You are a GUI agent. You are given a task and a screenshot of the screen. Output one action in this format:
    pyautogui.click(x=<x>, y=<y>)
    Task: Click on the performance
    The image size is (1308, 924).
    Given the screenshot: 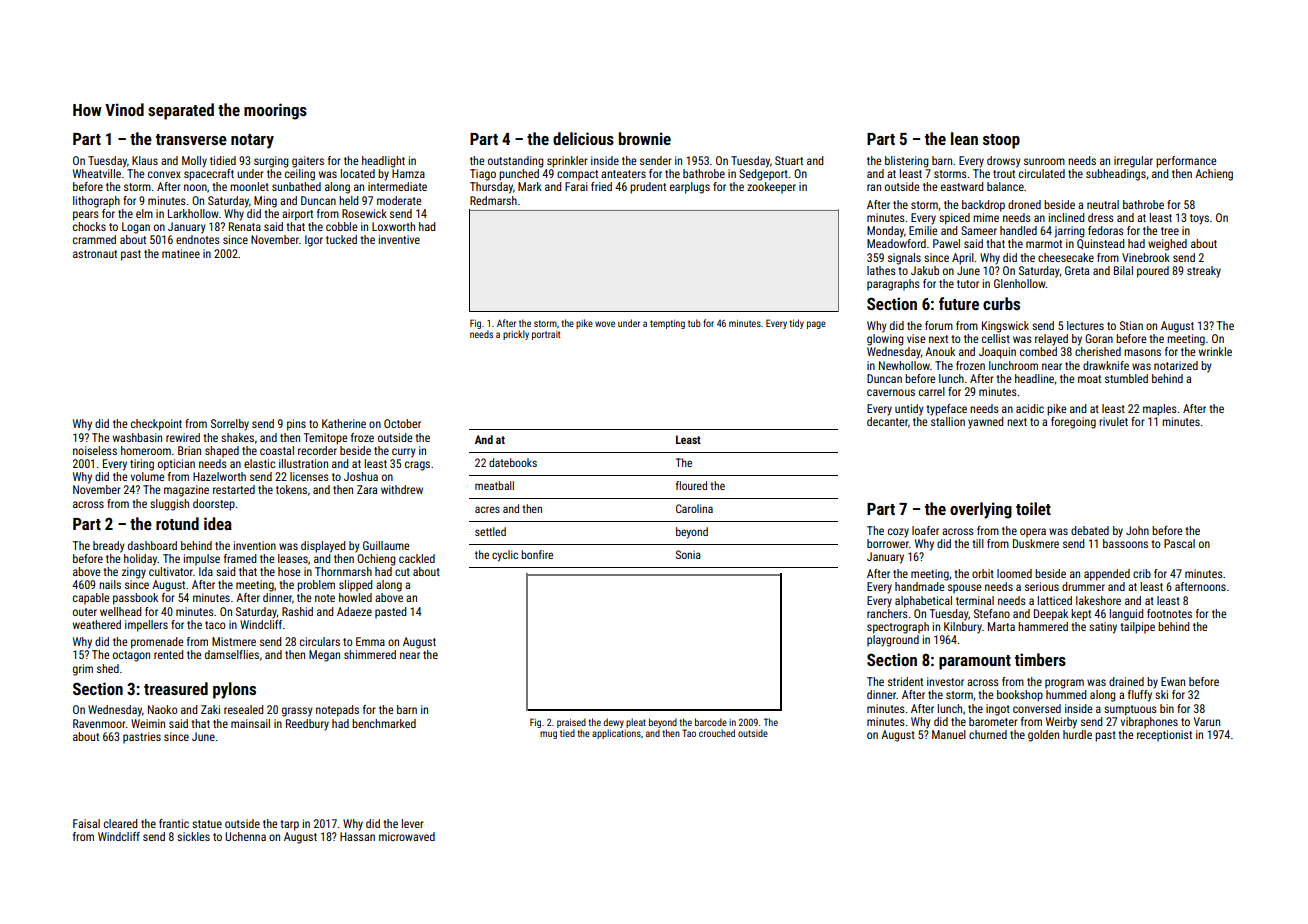 What is the action you would take?
    pyautogui.click(x=1186, y=162)
